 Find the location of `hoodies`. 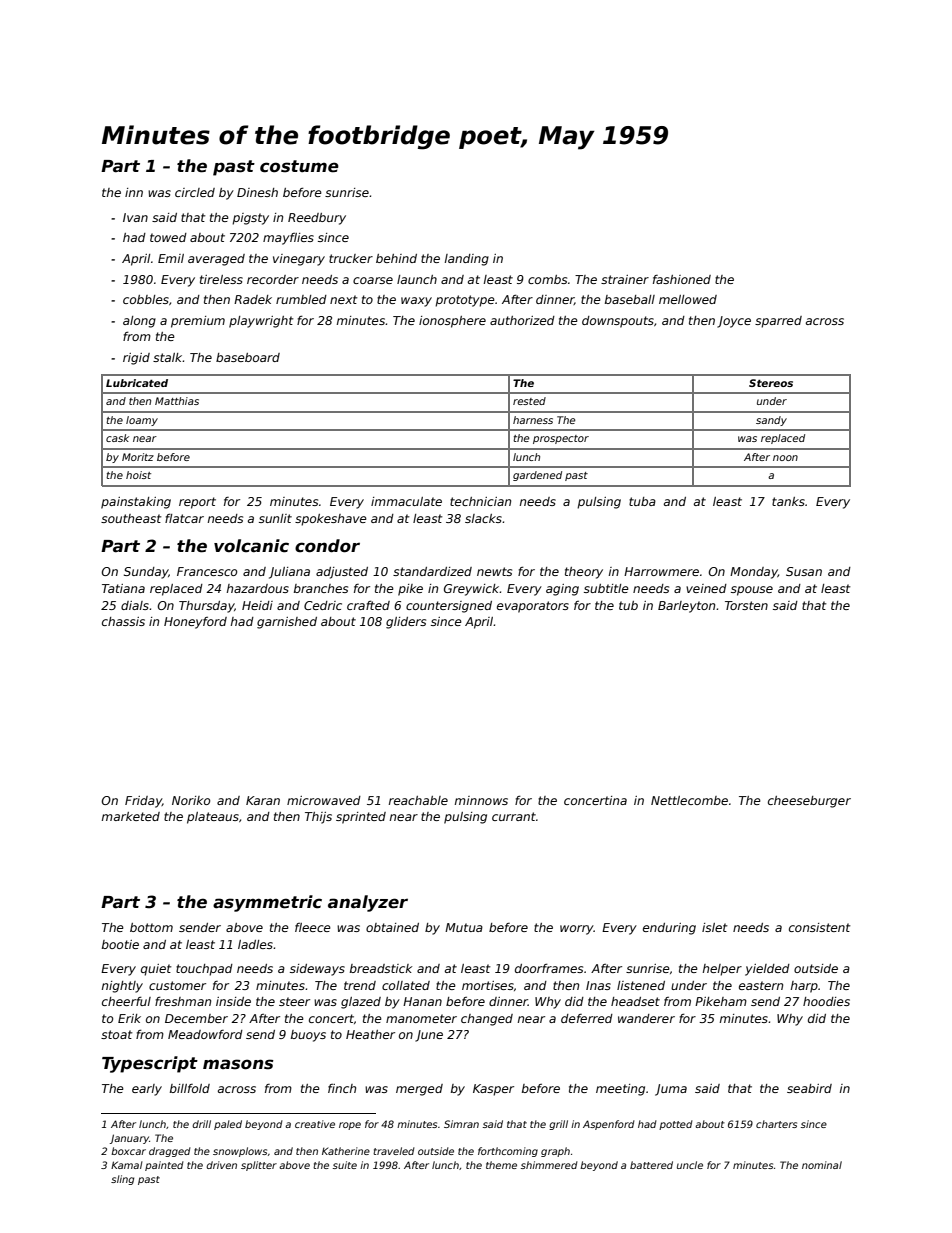

hoodies is located at coordinates (826, 1001).
